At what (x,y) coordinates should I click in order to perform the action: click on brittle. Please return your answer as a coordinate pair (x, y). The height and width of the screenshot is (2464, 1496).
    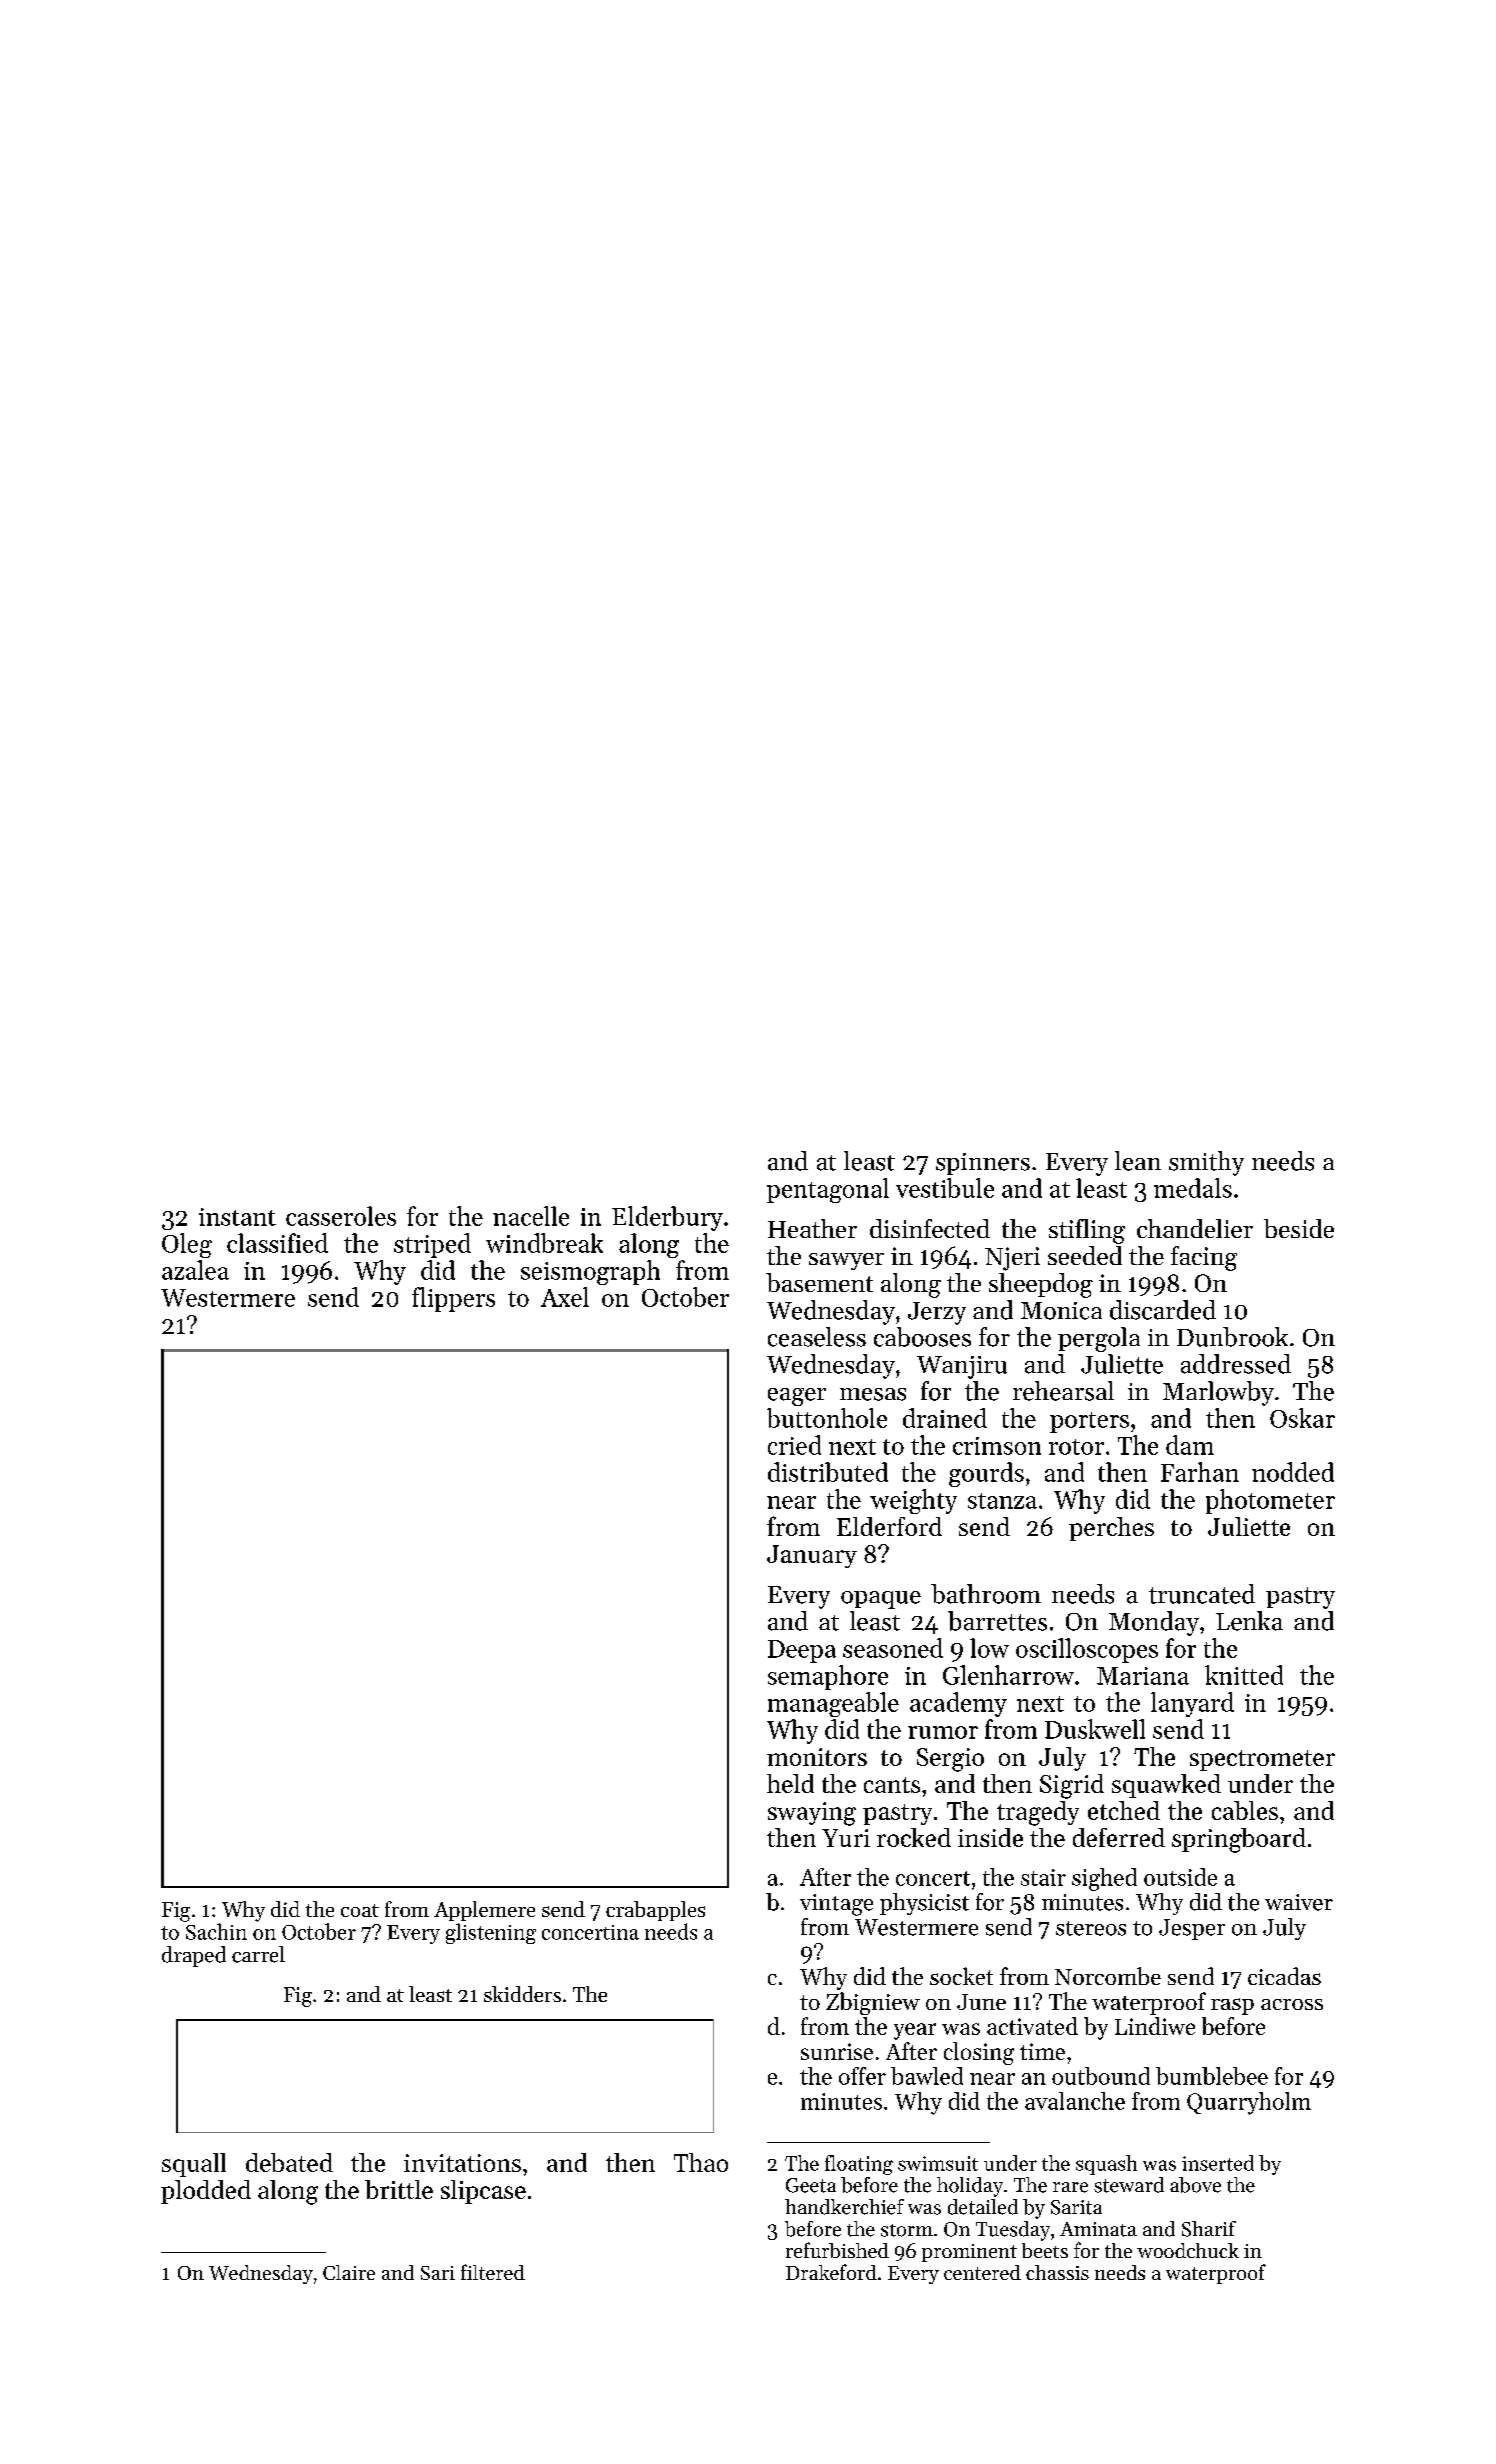
    Looking at the image, I should click on (399, 2189).
